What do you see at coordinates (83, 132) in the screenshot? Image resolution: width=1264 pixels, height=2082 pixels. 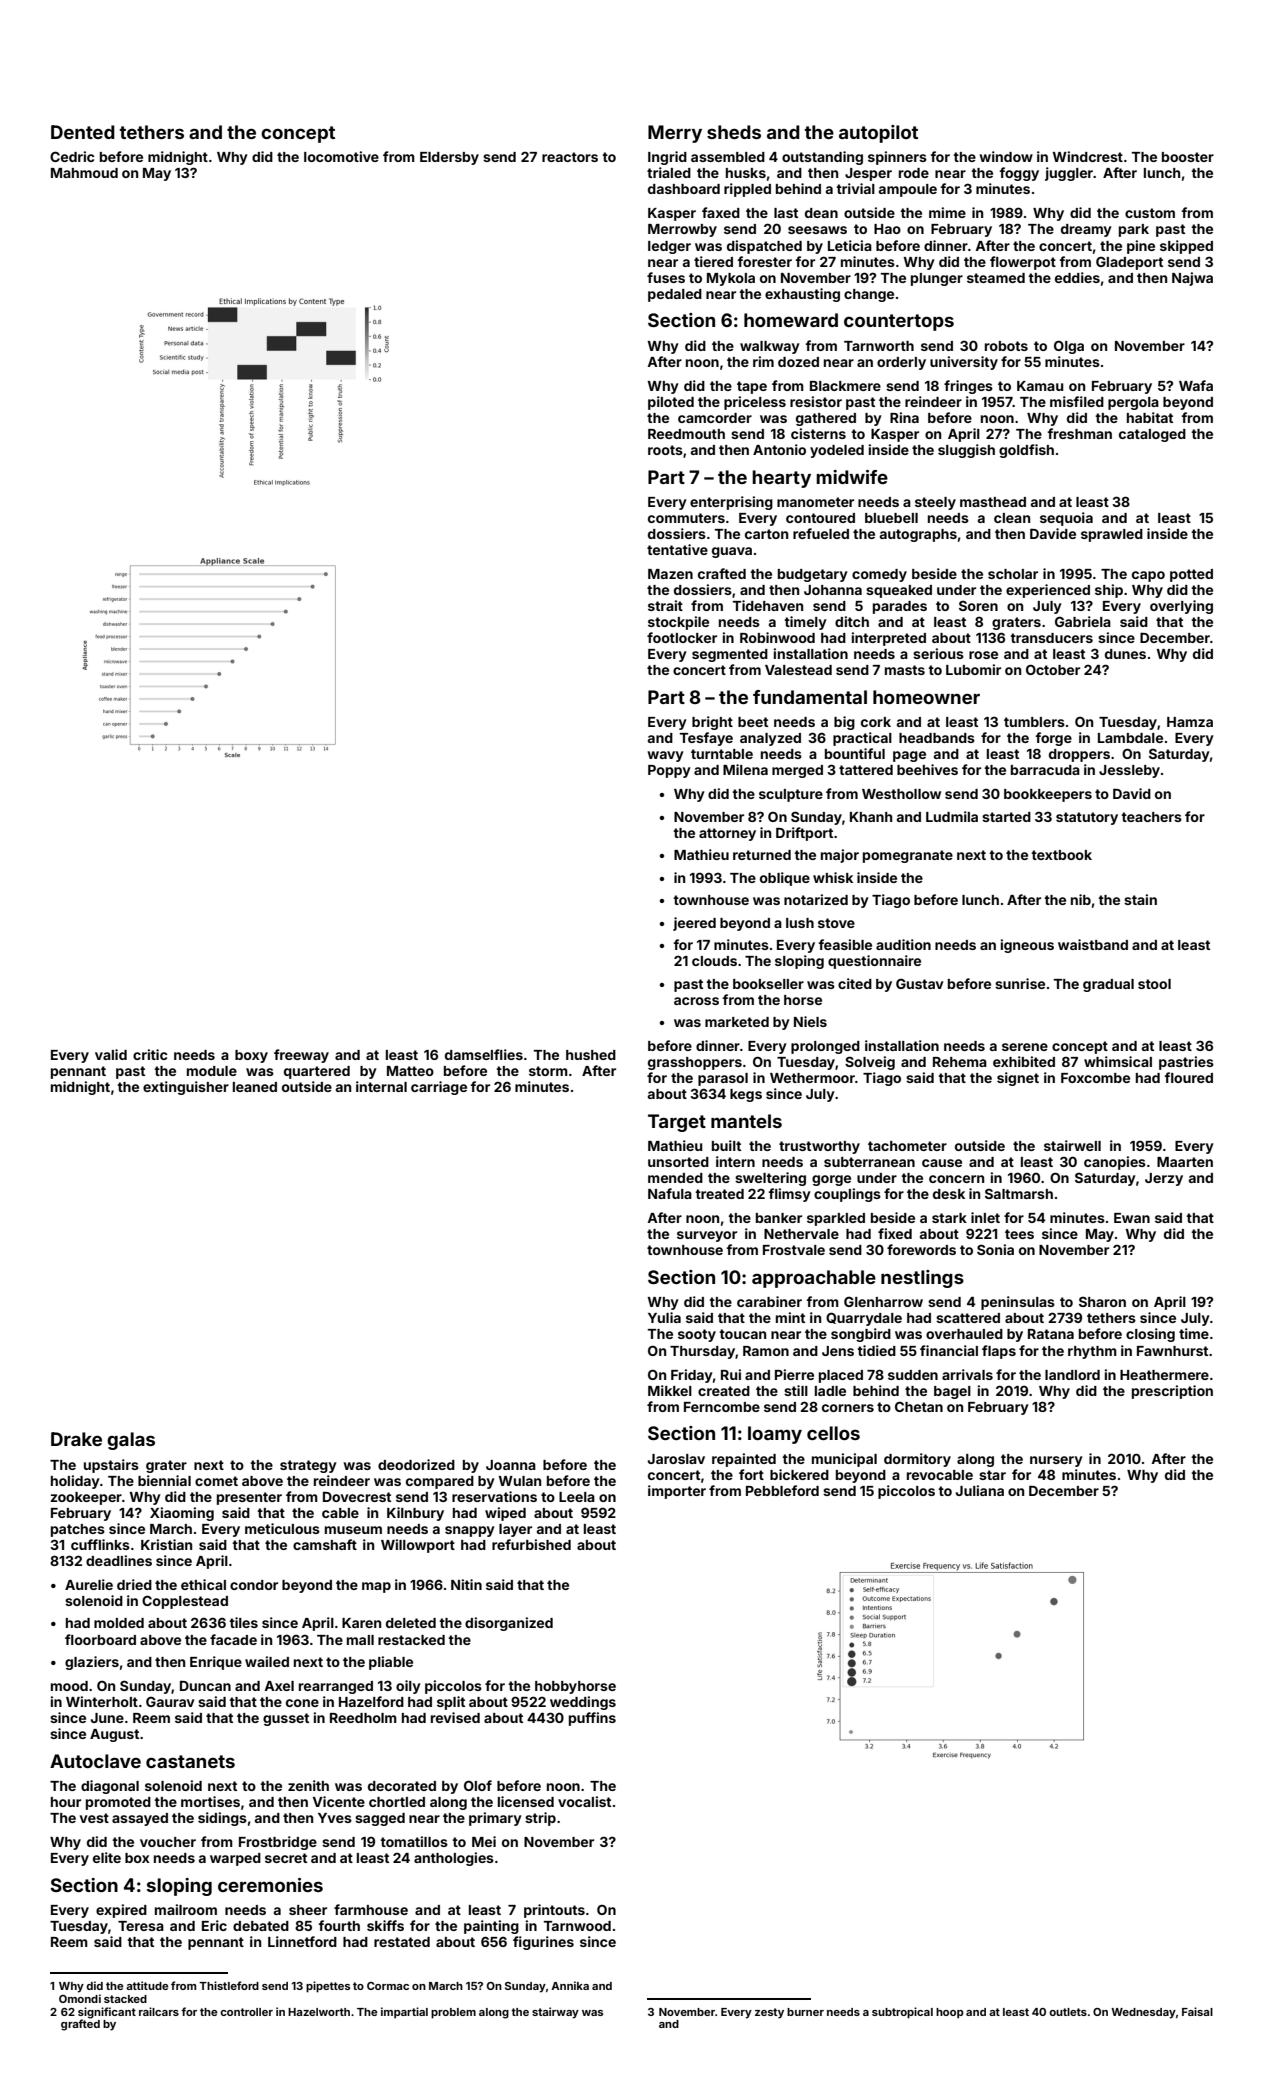 I see `Dented` at bounding box center [83, 132].
